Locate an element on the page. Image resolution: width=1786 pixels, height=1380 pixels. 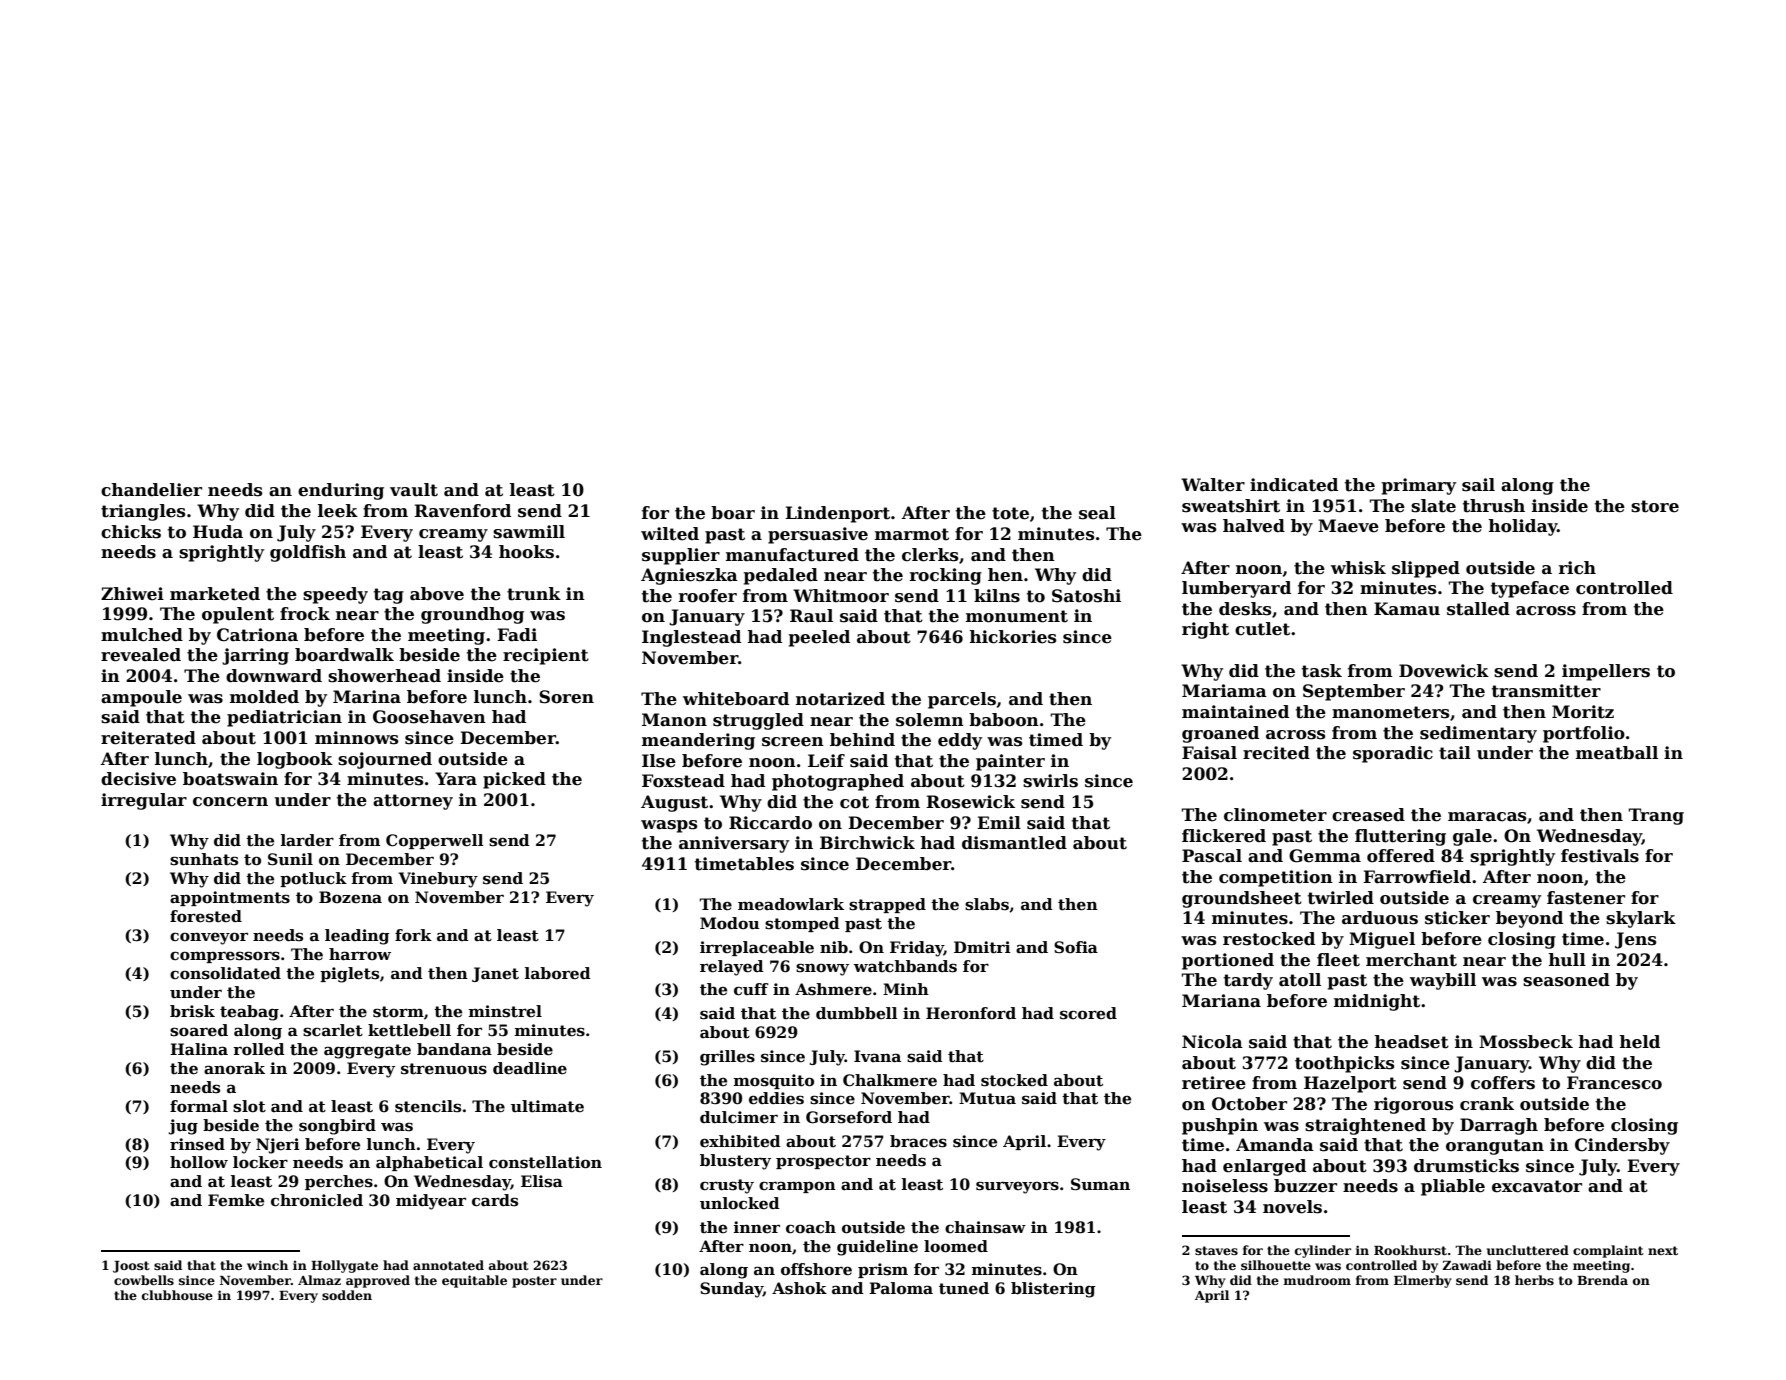
Ashok is located at coordinates (799, 1288).
